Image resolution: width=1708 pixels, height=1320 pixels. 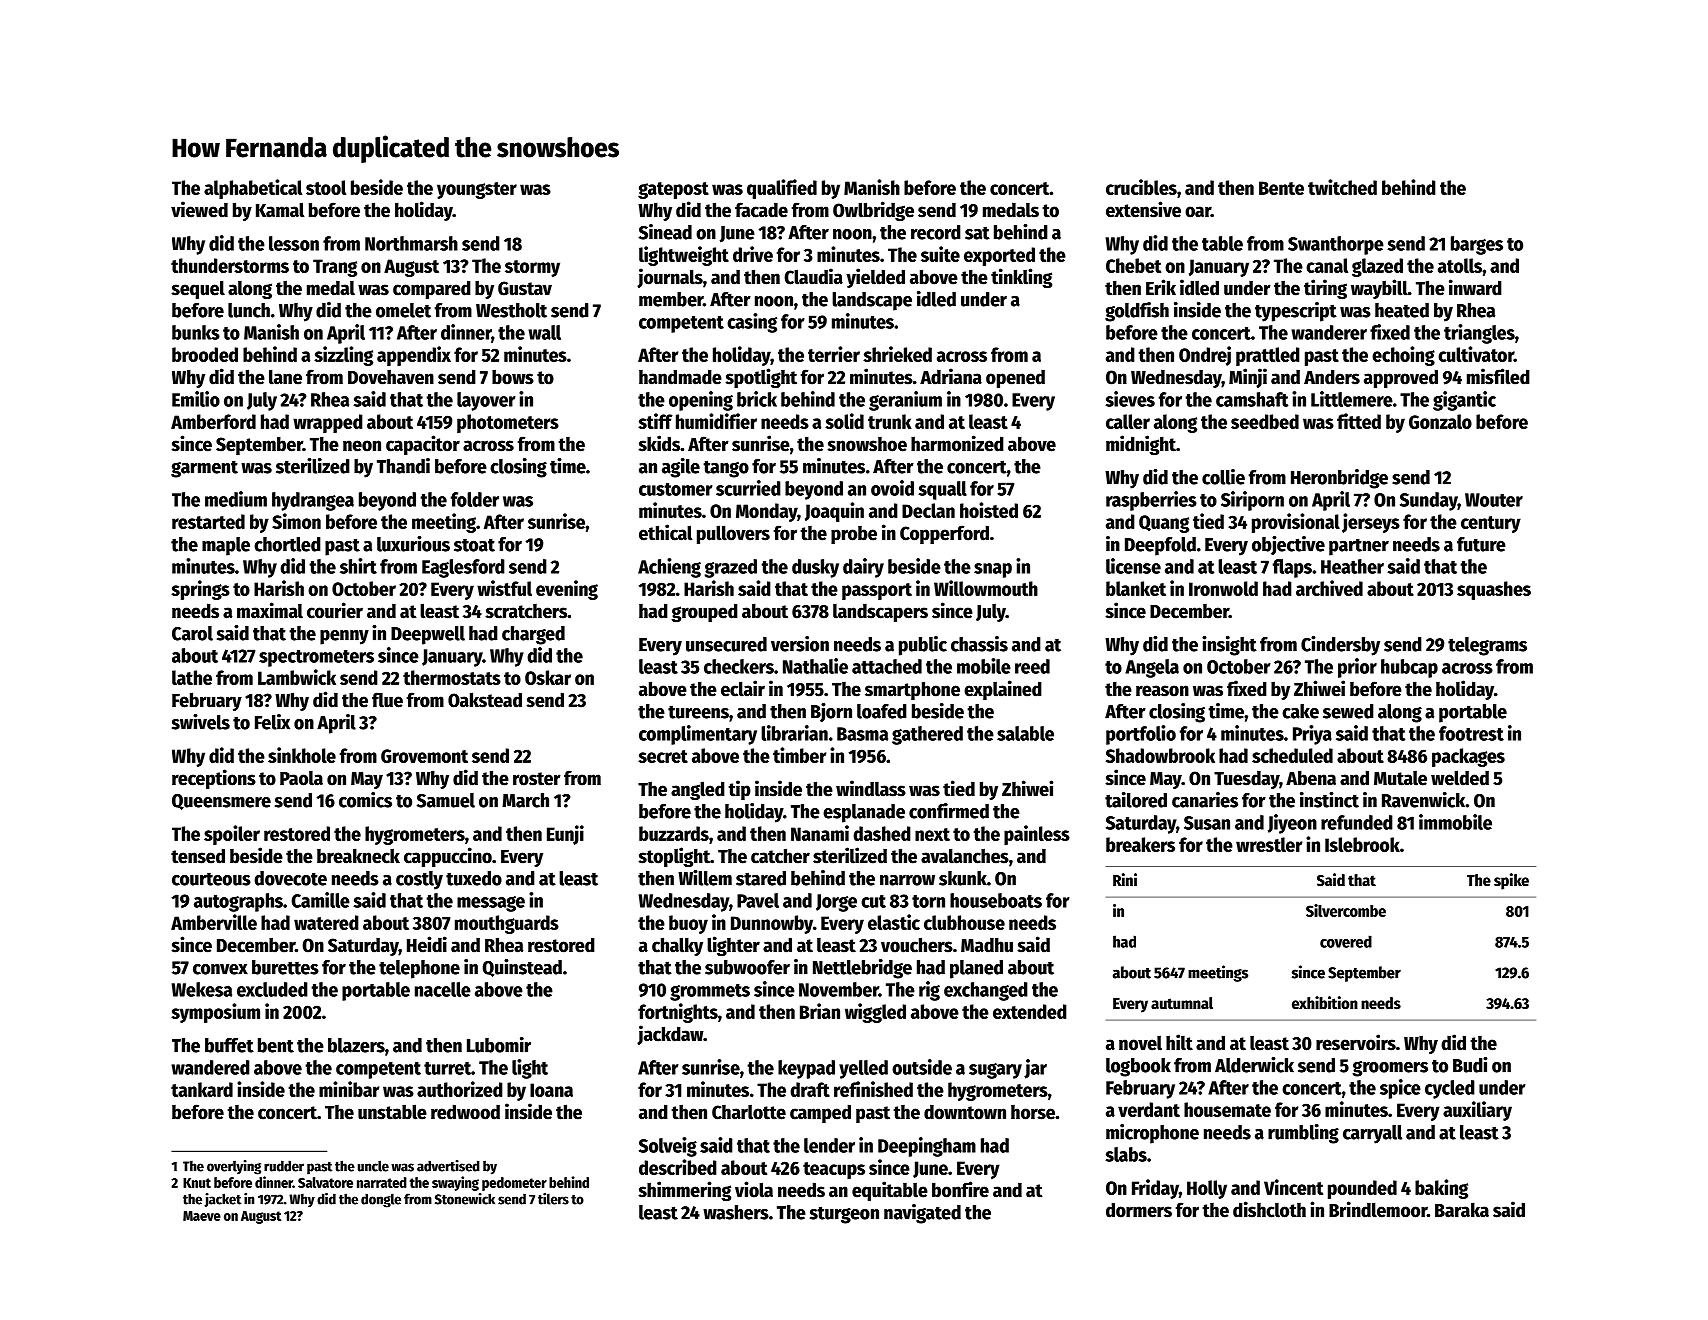 What do you see at coordinates (1429, 501) in the screenshot?
I see `Sunday` at bounding box center [1429, 501].
